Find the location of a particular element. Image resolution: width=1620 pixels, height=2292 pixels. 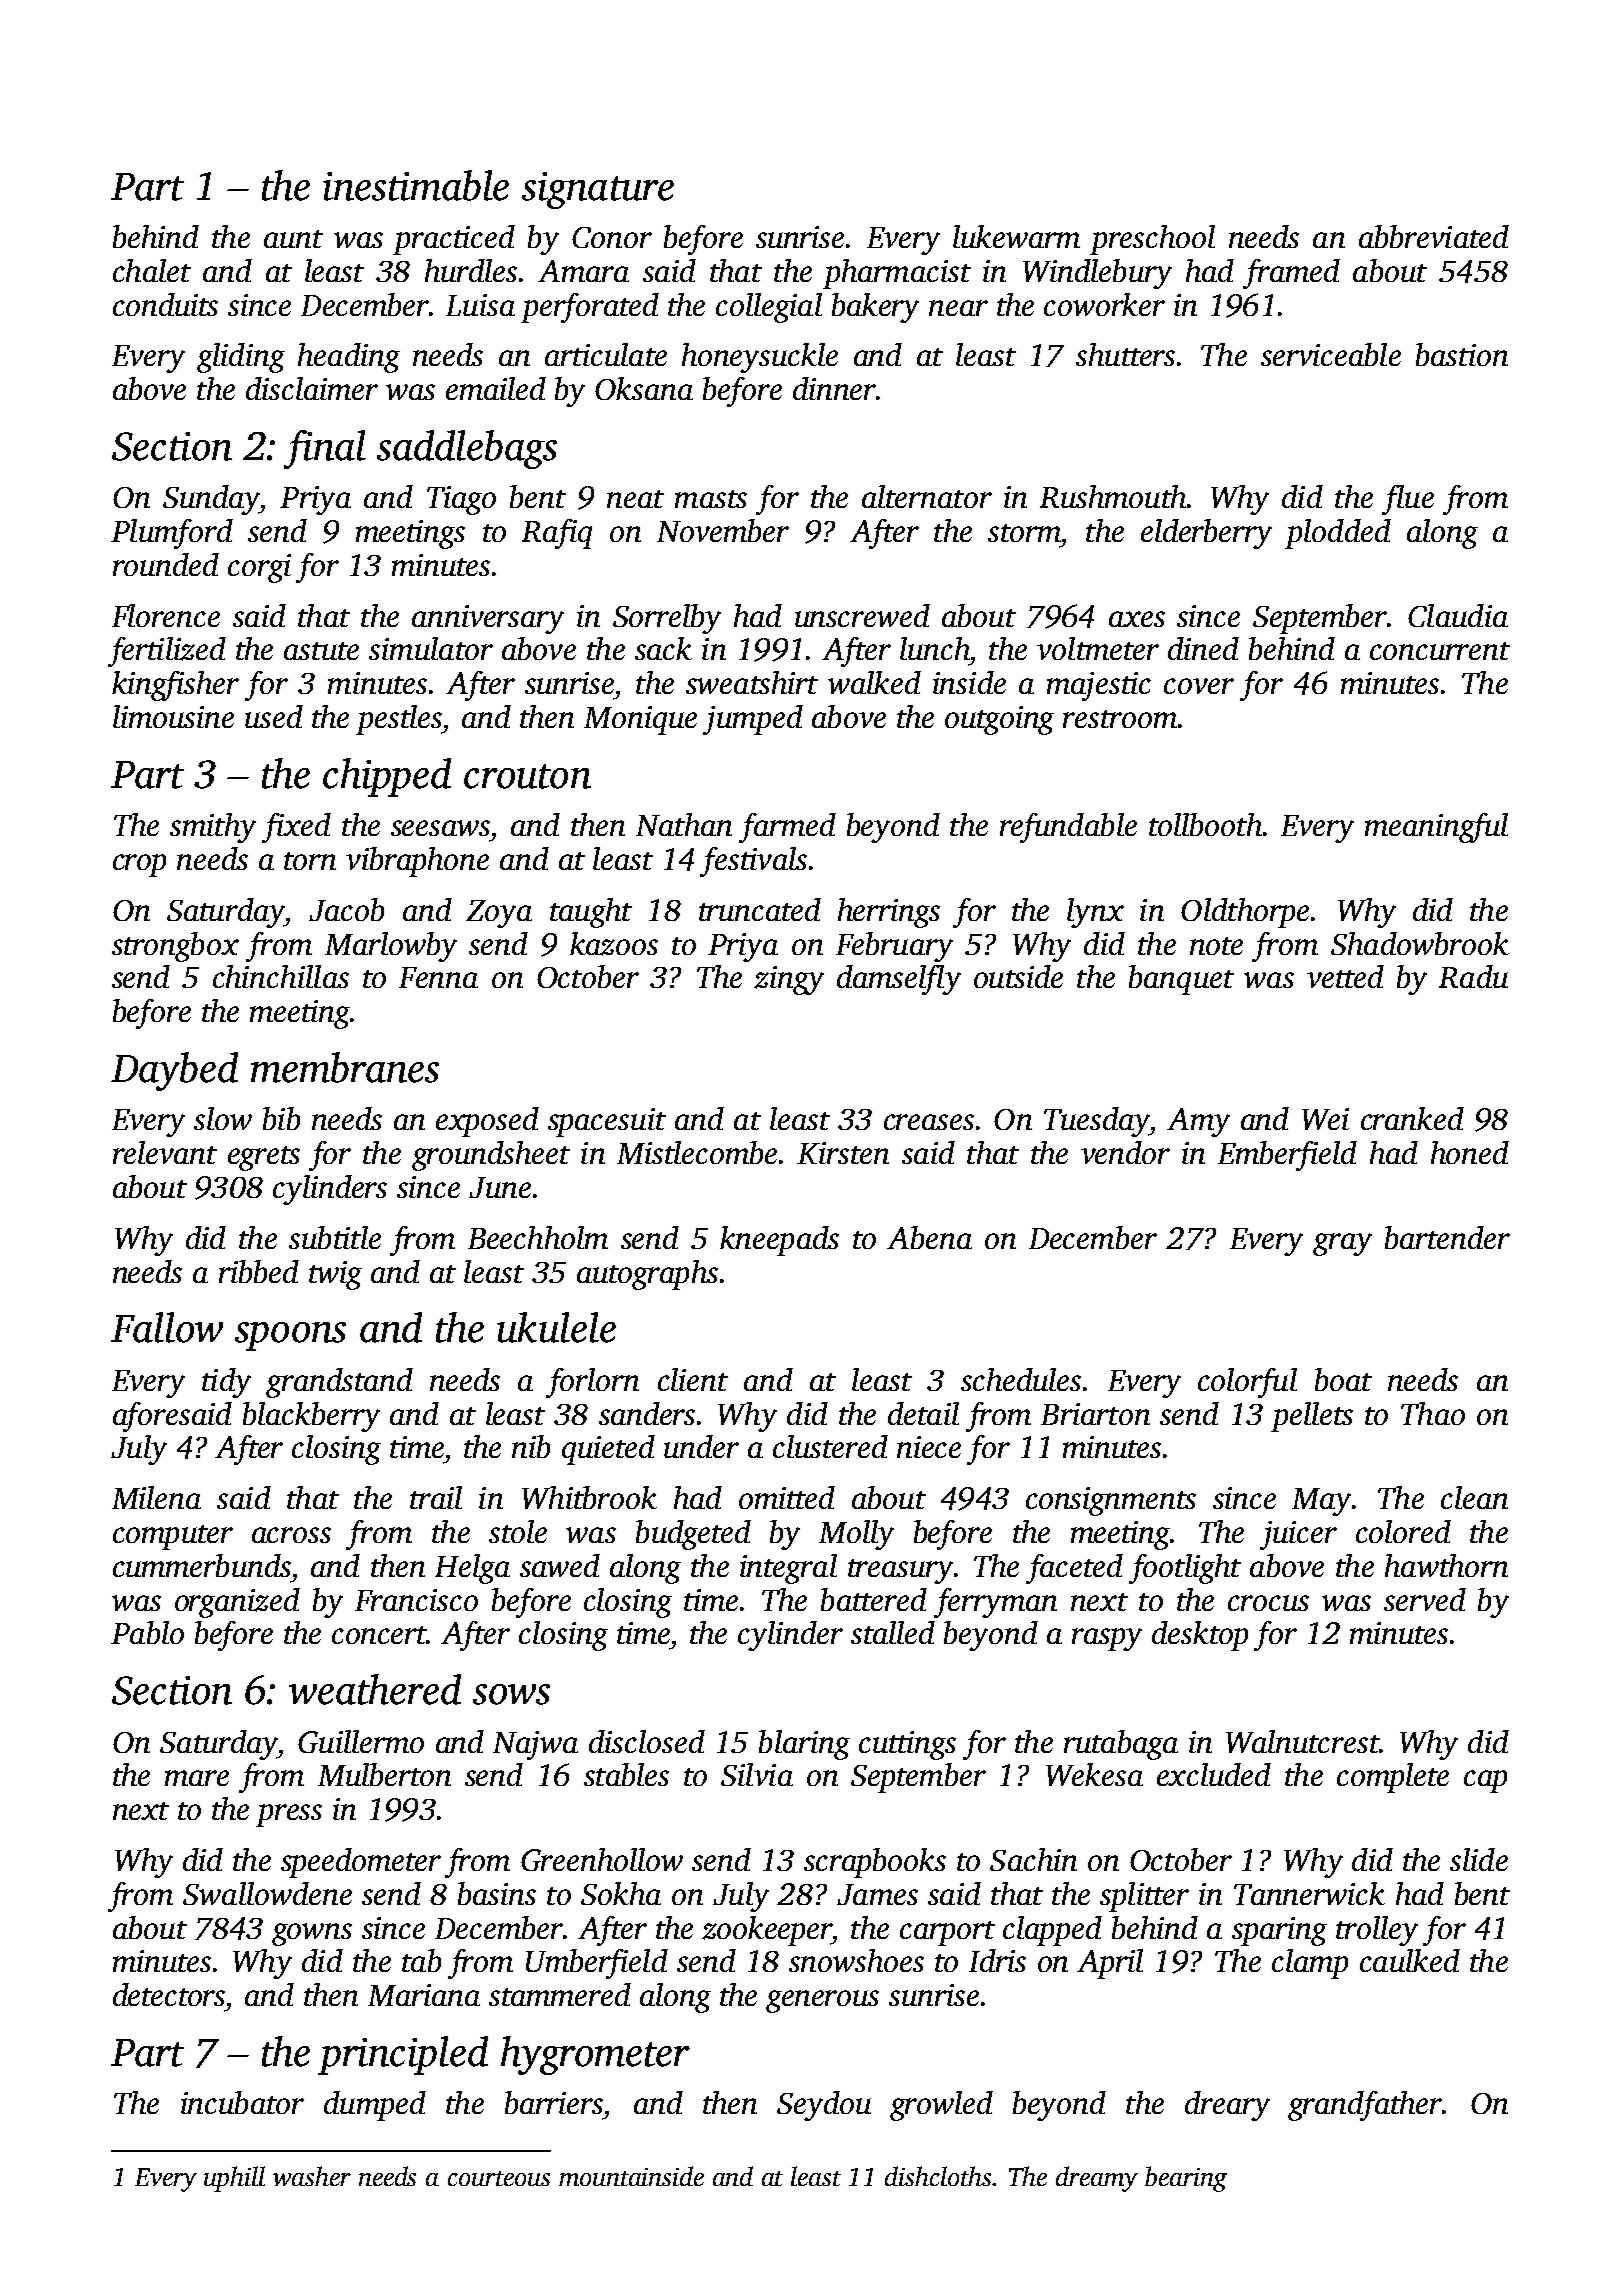

courteous is located at coordinates (499, 2178).
